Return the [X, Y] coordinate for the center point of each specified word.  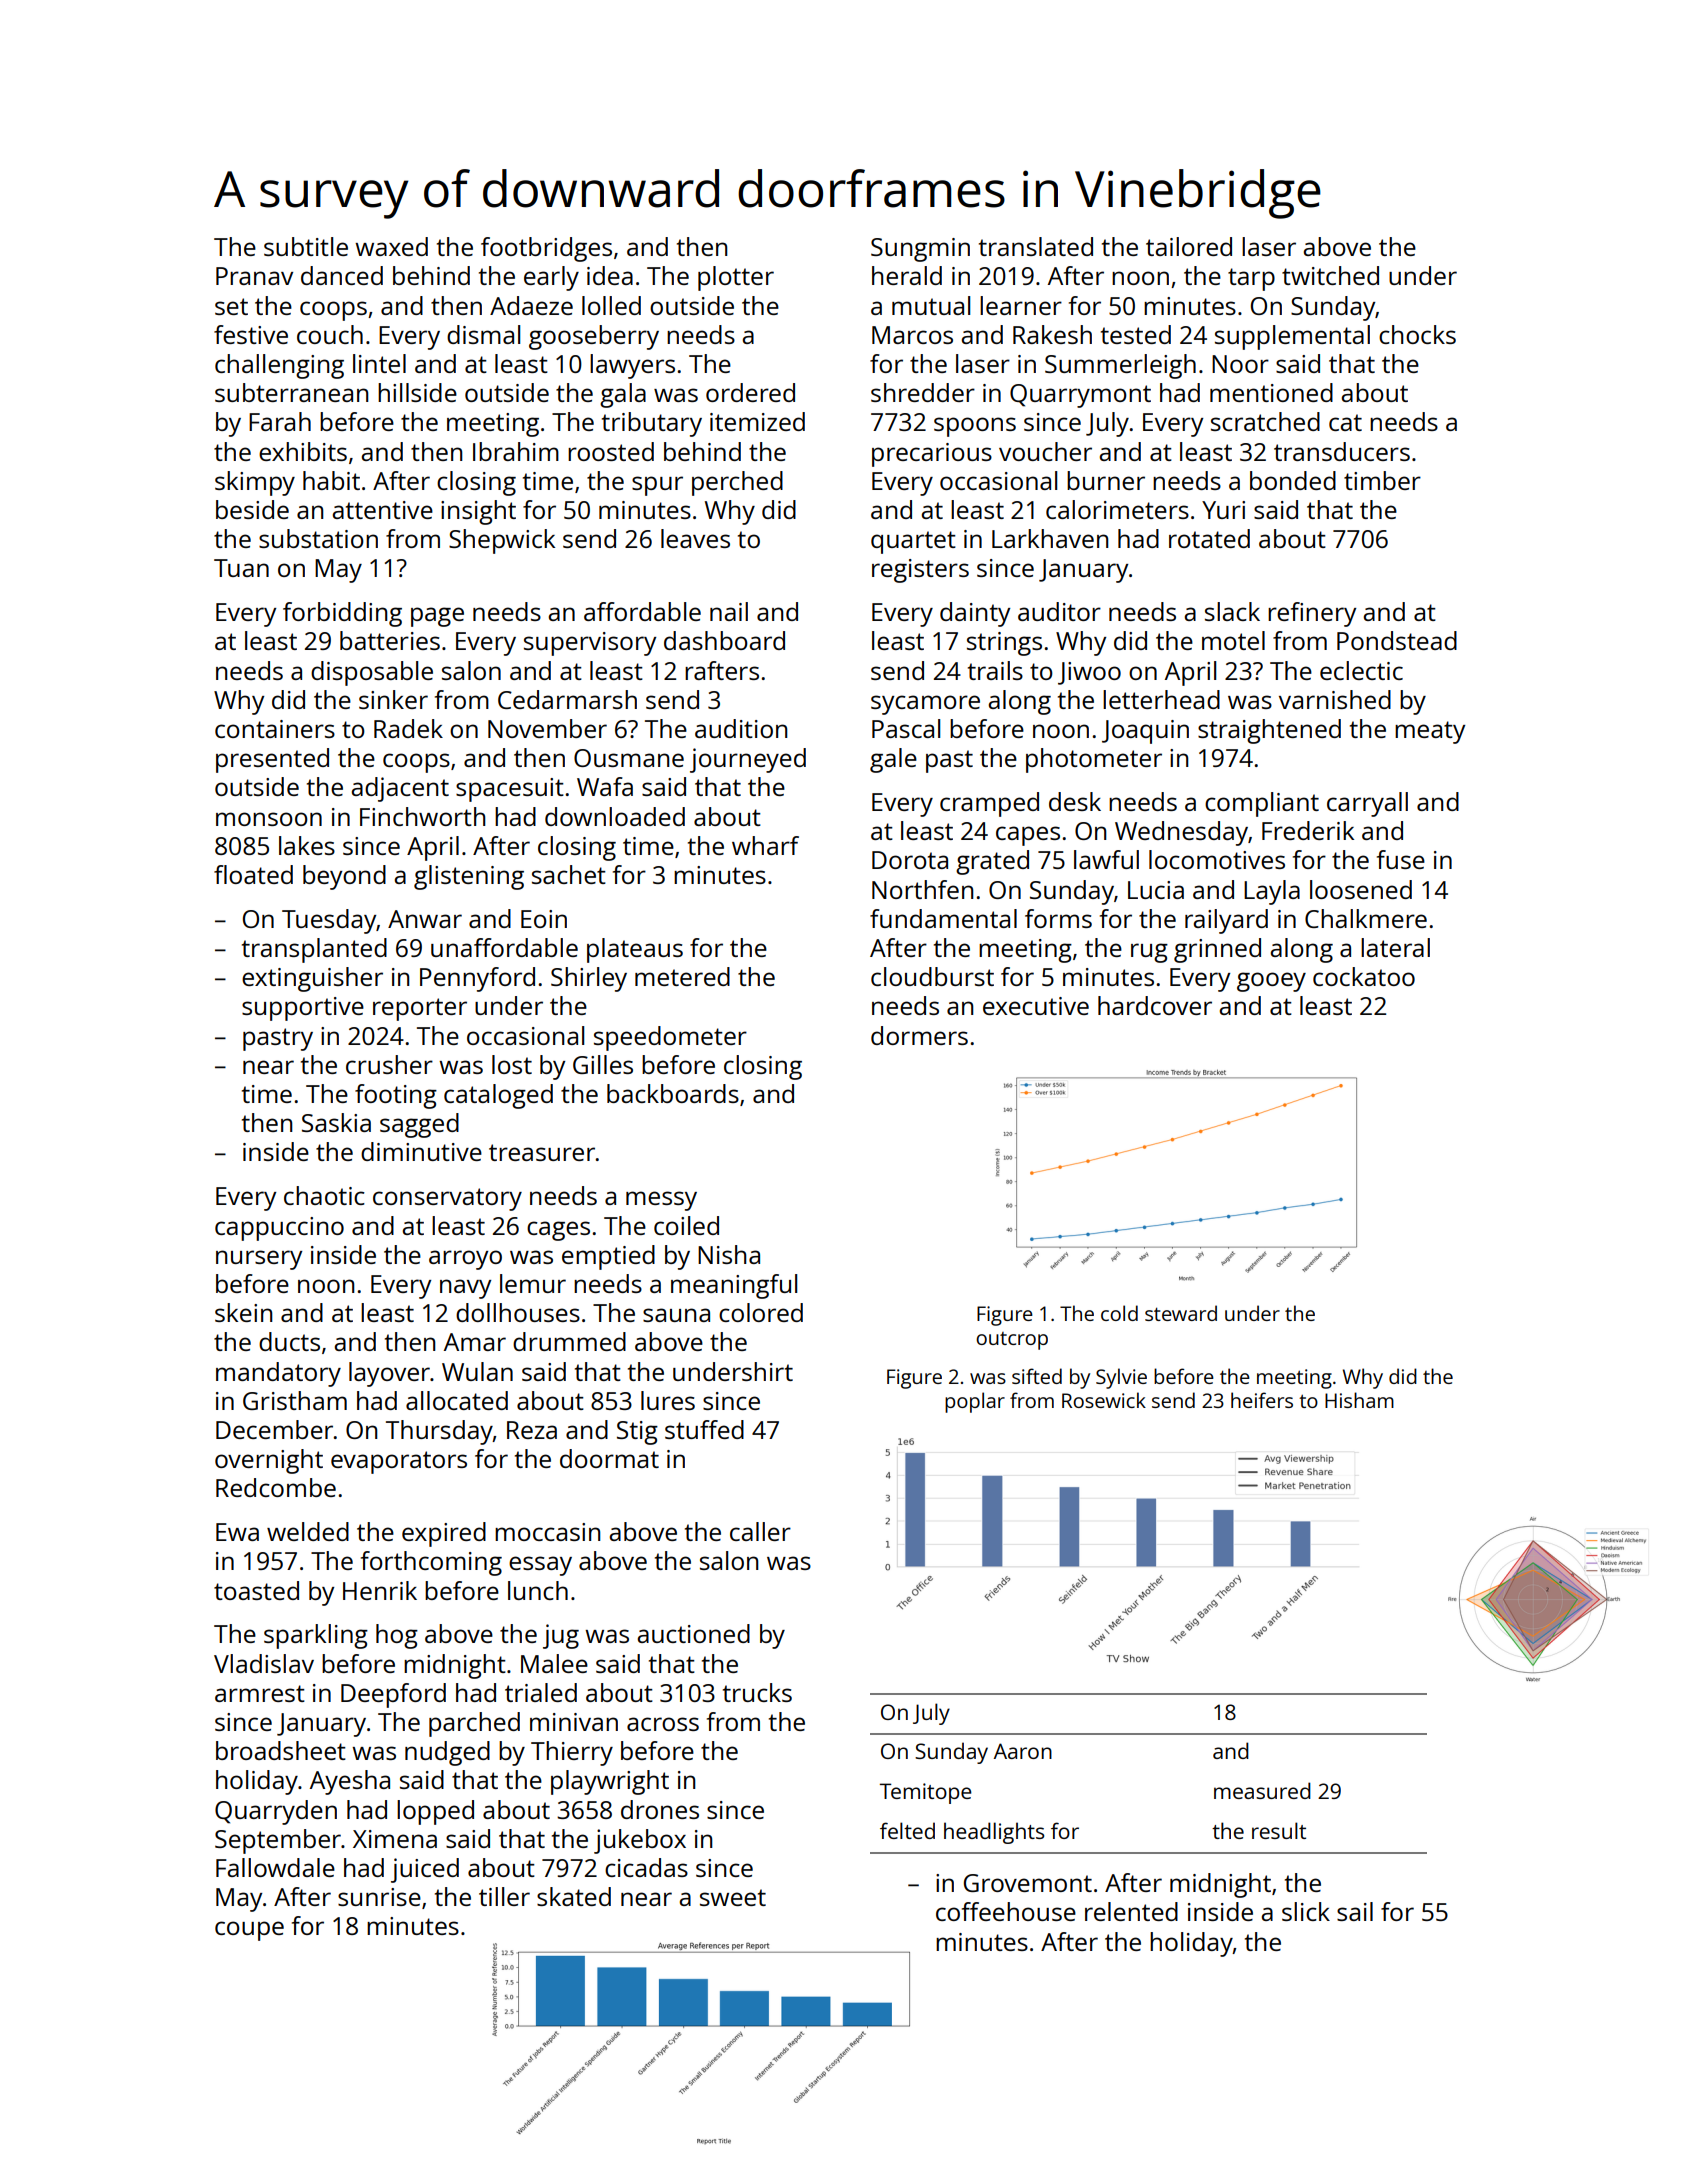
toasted [256, 1590]
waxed [391, 246]
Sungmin [920, 250]
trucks [757, 1692]
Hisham [1359, 1400]
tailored [1189, 246]
